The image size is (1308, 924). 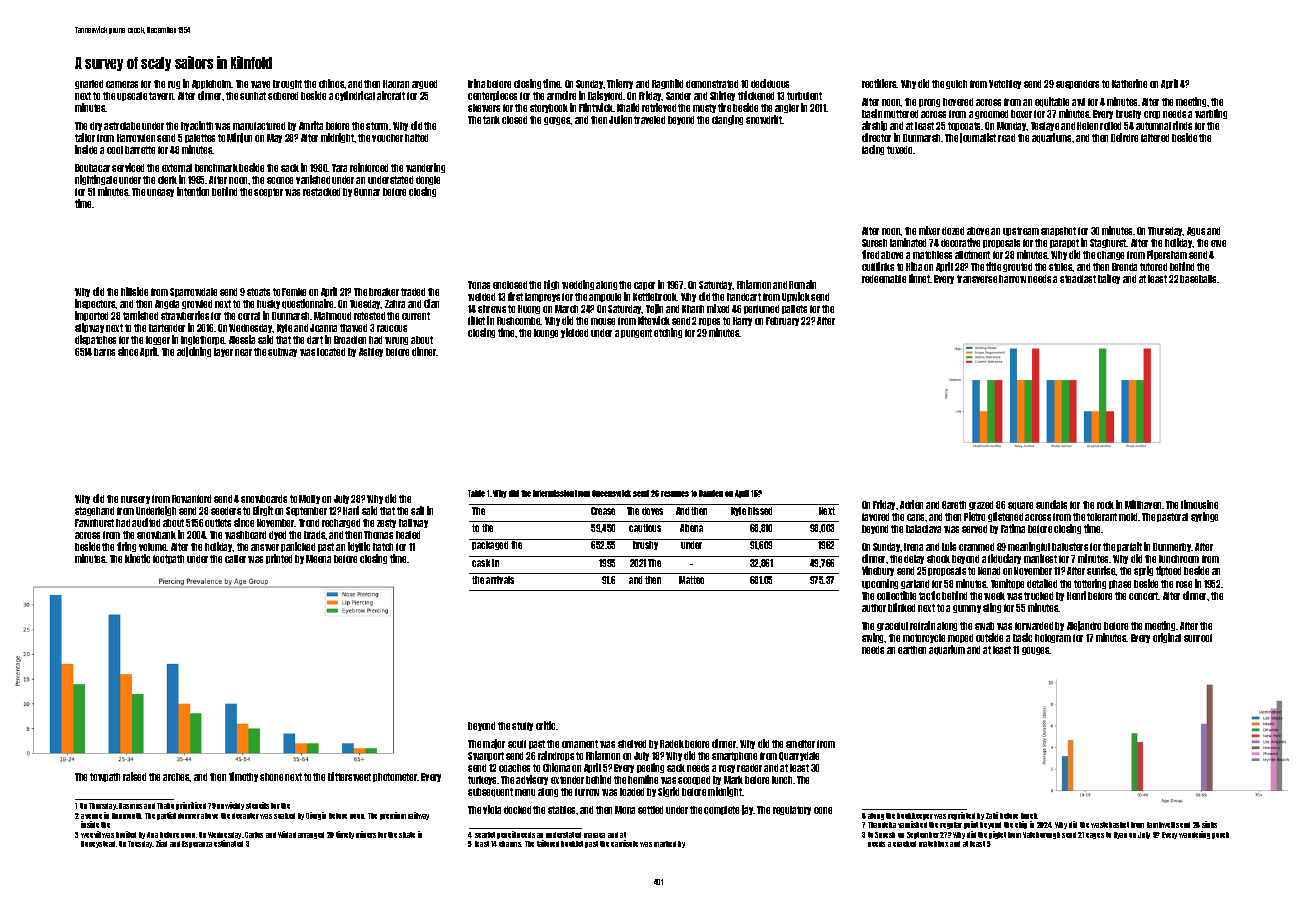 What do you see at coordinates (649, 120) in the screenshot?
I see `traveled` at bounding box center [649, 120].
